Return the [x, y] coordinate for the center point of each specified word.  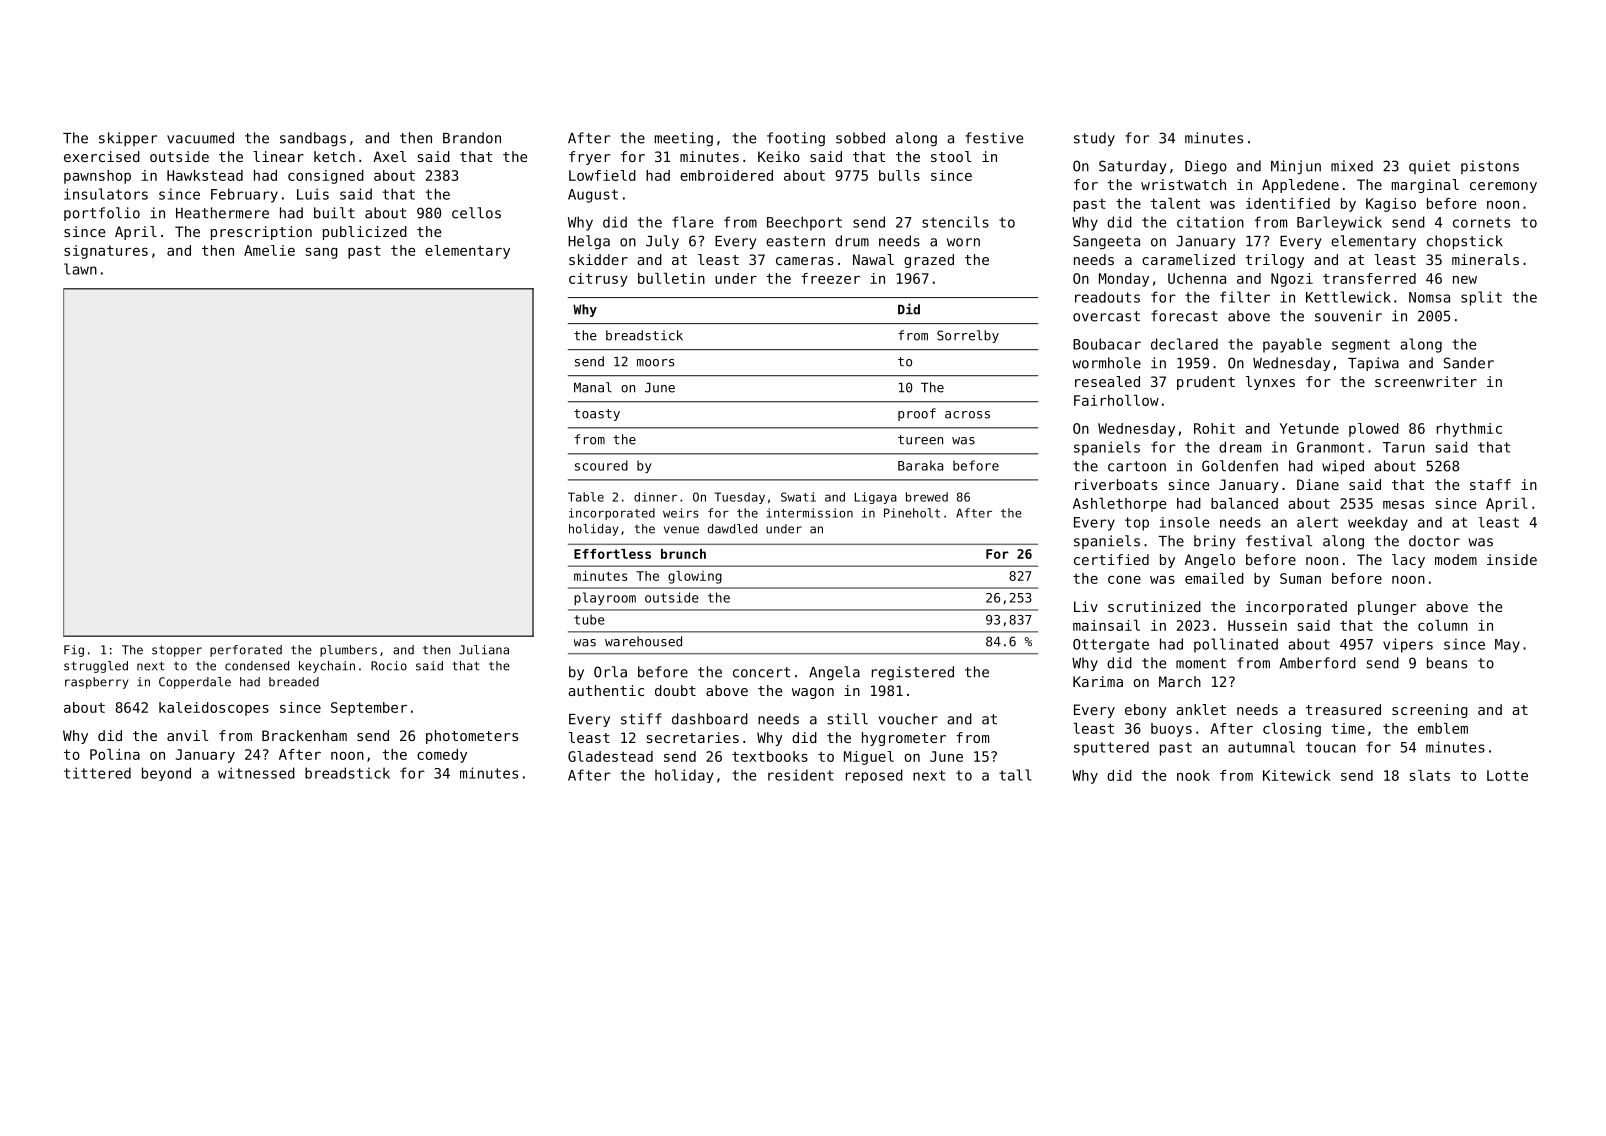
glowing [695, 577]
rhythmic [1469, 430]
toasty [597, 415]
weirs [681, 513]
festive [994, 138]
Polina [115, 754]
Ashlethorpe [1119, 505]
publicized [365, 233]
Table [586, 497]
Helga [589, 242]
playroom [605, 598]
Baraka [920, 465]
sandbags [313, 139]
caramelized [1188, 259]
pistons [1490, 167]
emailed [1214, 578]
